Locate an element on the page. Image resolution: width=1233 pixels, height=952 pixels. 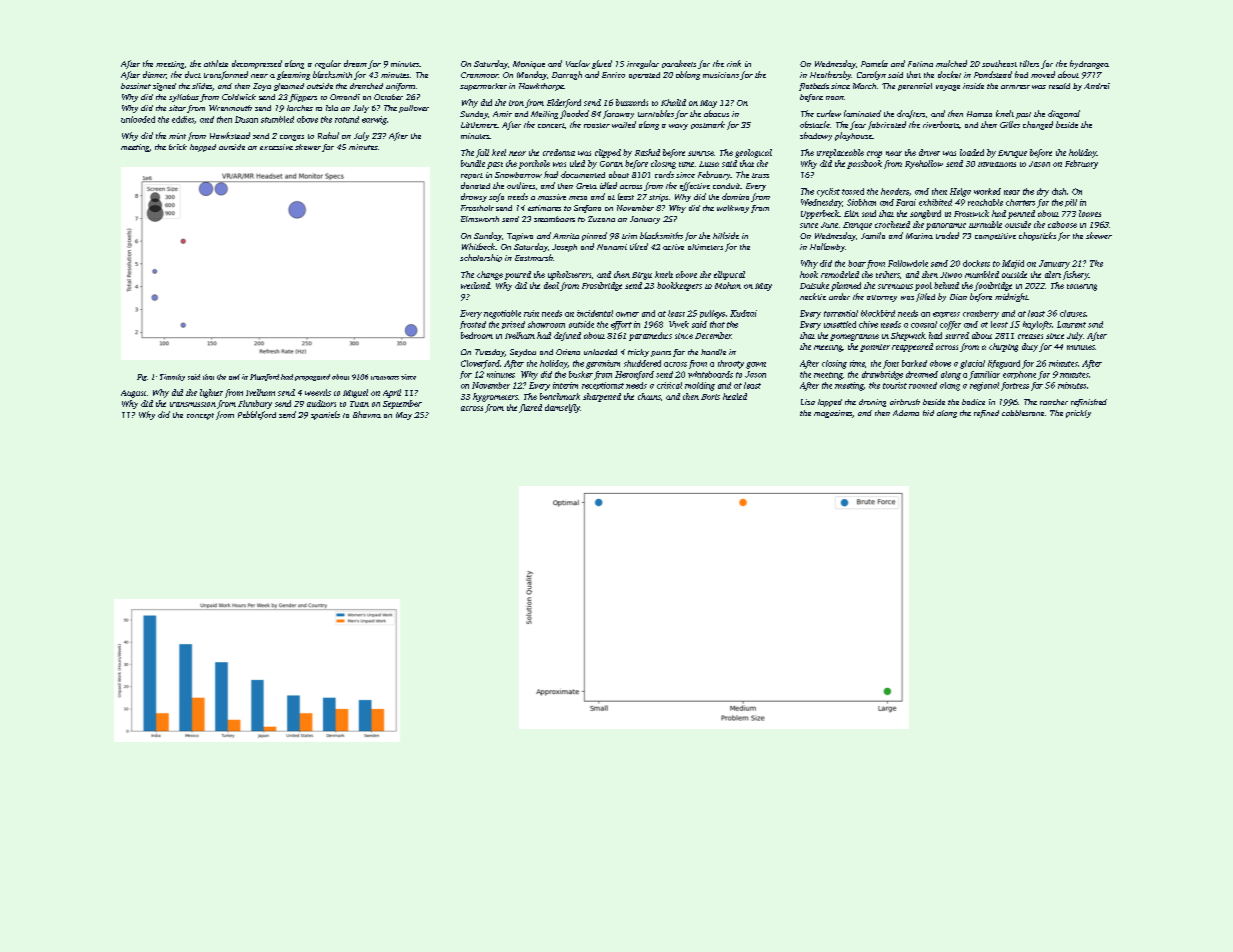
Timothy is located at coordinates (172, 377).
